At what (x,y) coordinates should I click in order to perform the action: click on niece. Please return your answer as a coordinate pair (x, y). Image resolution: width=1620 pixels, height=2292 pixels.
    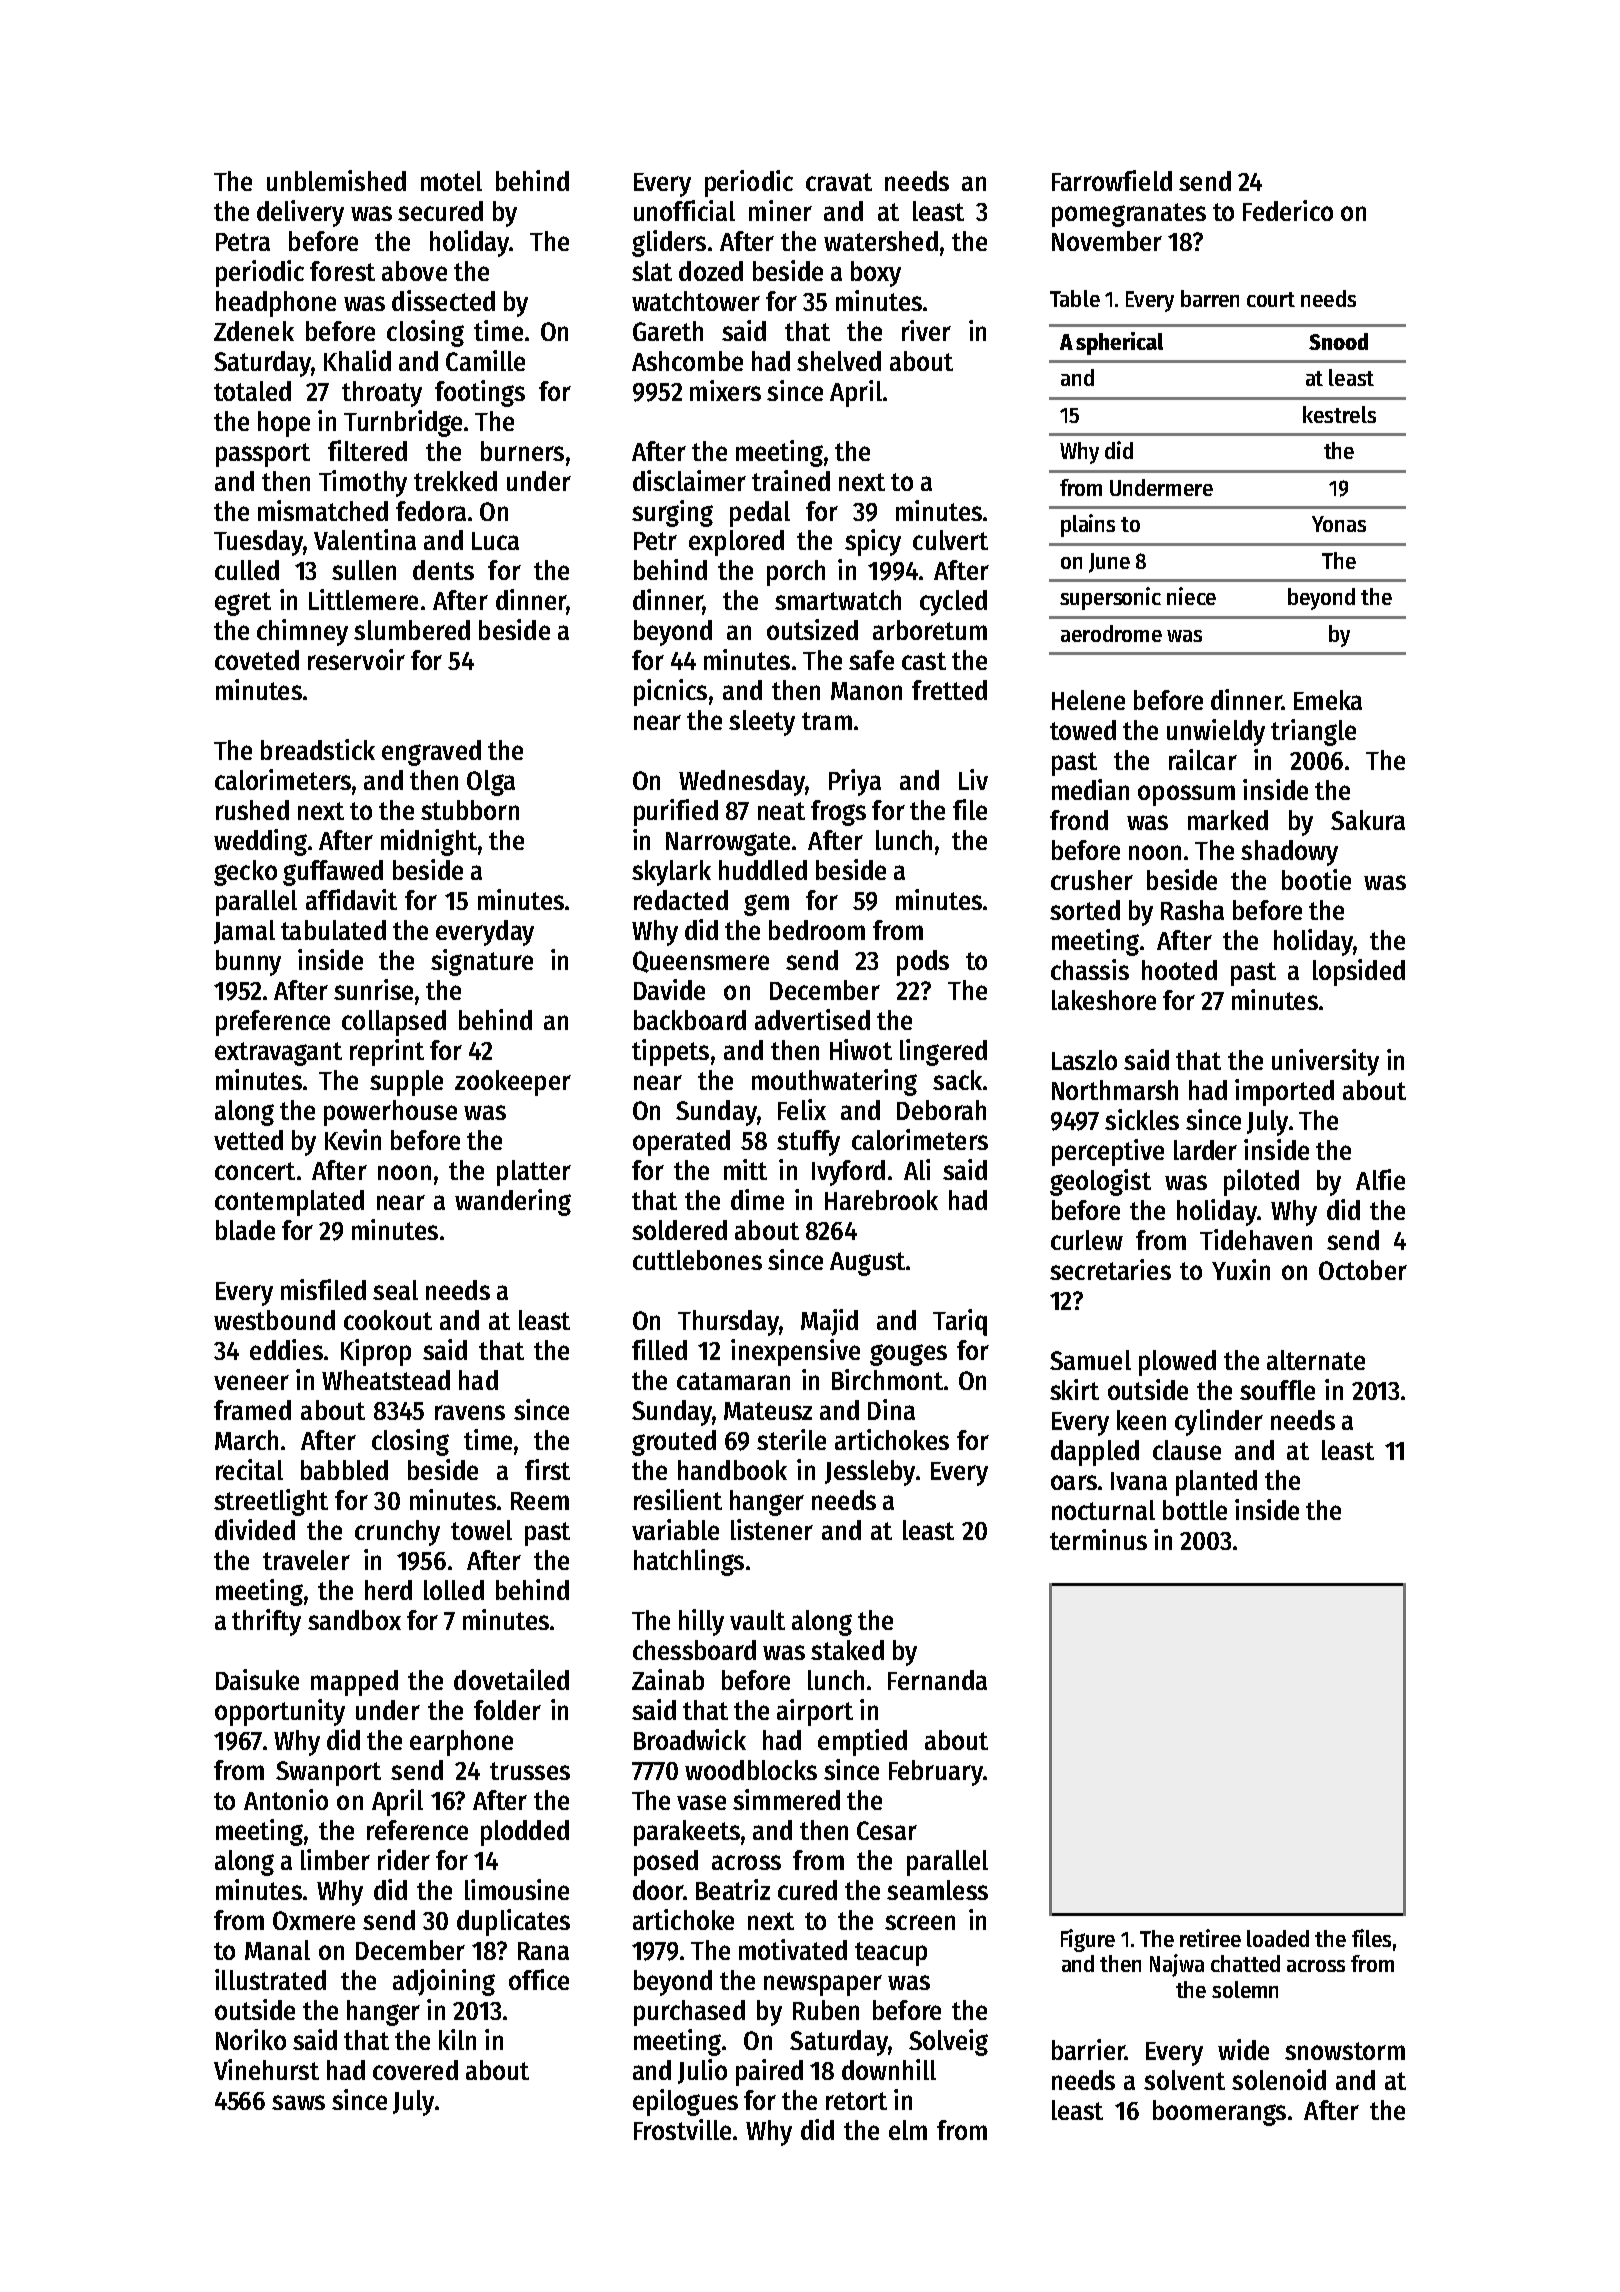
    Looking at the image, I should click on (1191, 596).
